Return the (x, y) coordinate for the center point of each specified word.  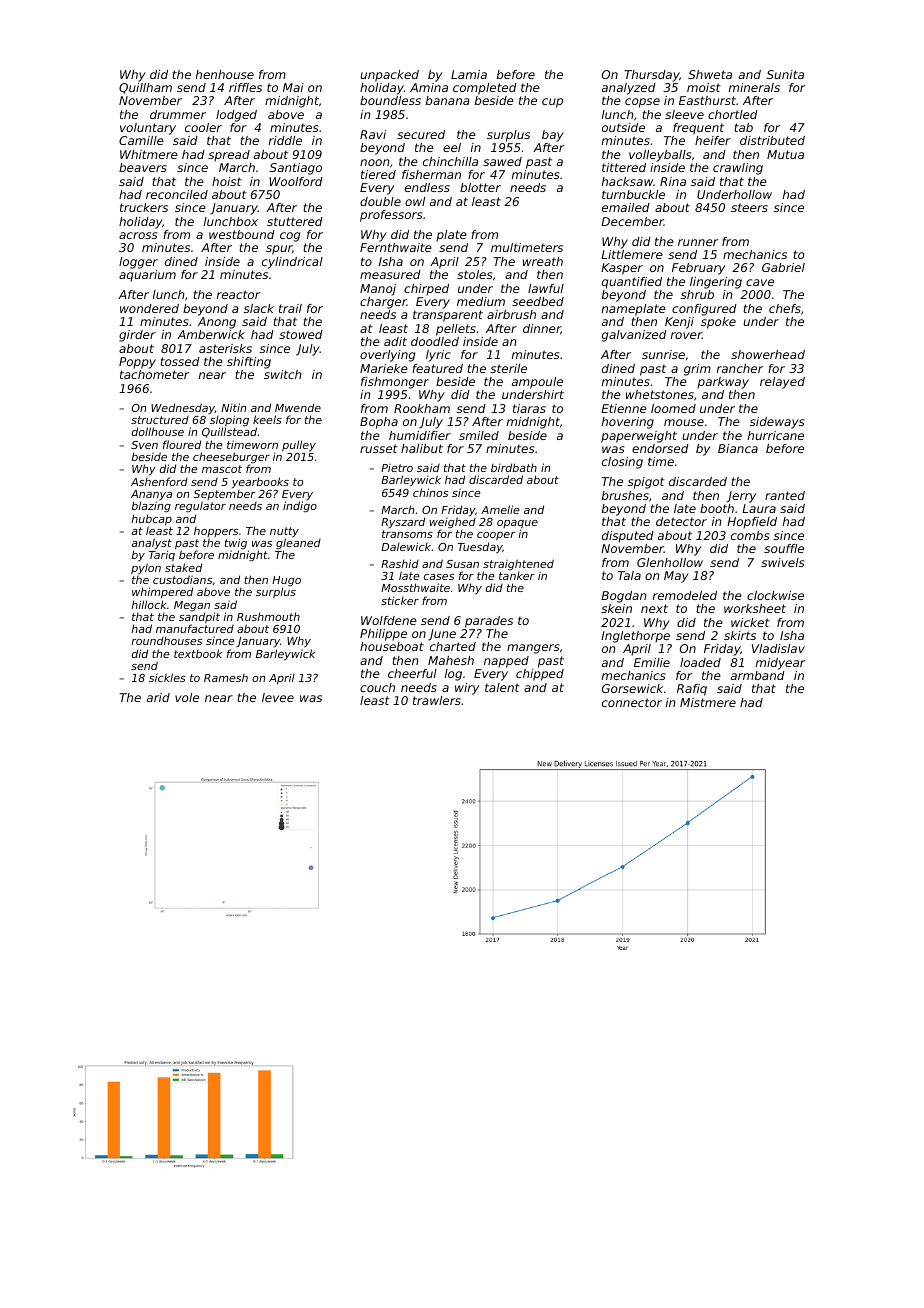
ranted (785, 495)
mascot (222, 469)
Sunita (785, 74)
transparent (448, 316)
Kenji (679, 323)
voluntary (148, 129)
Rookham (422, 408)
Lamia (469, 74)
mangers (533, 649)
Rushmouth (268, 616)
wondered (149, 308)
